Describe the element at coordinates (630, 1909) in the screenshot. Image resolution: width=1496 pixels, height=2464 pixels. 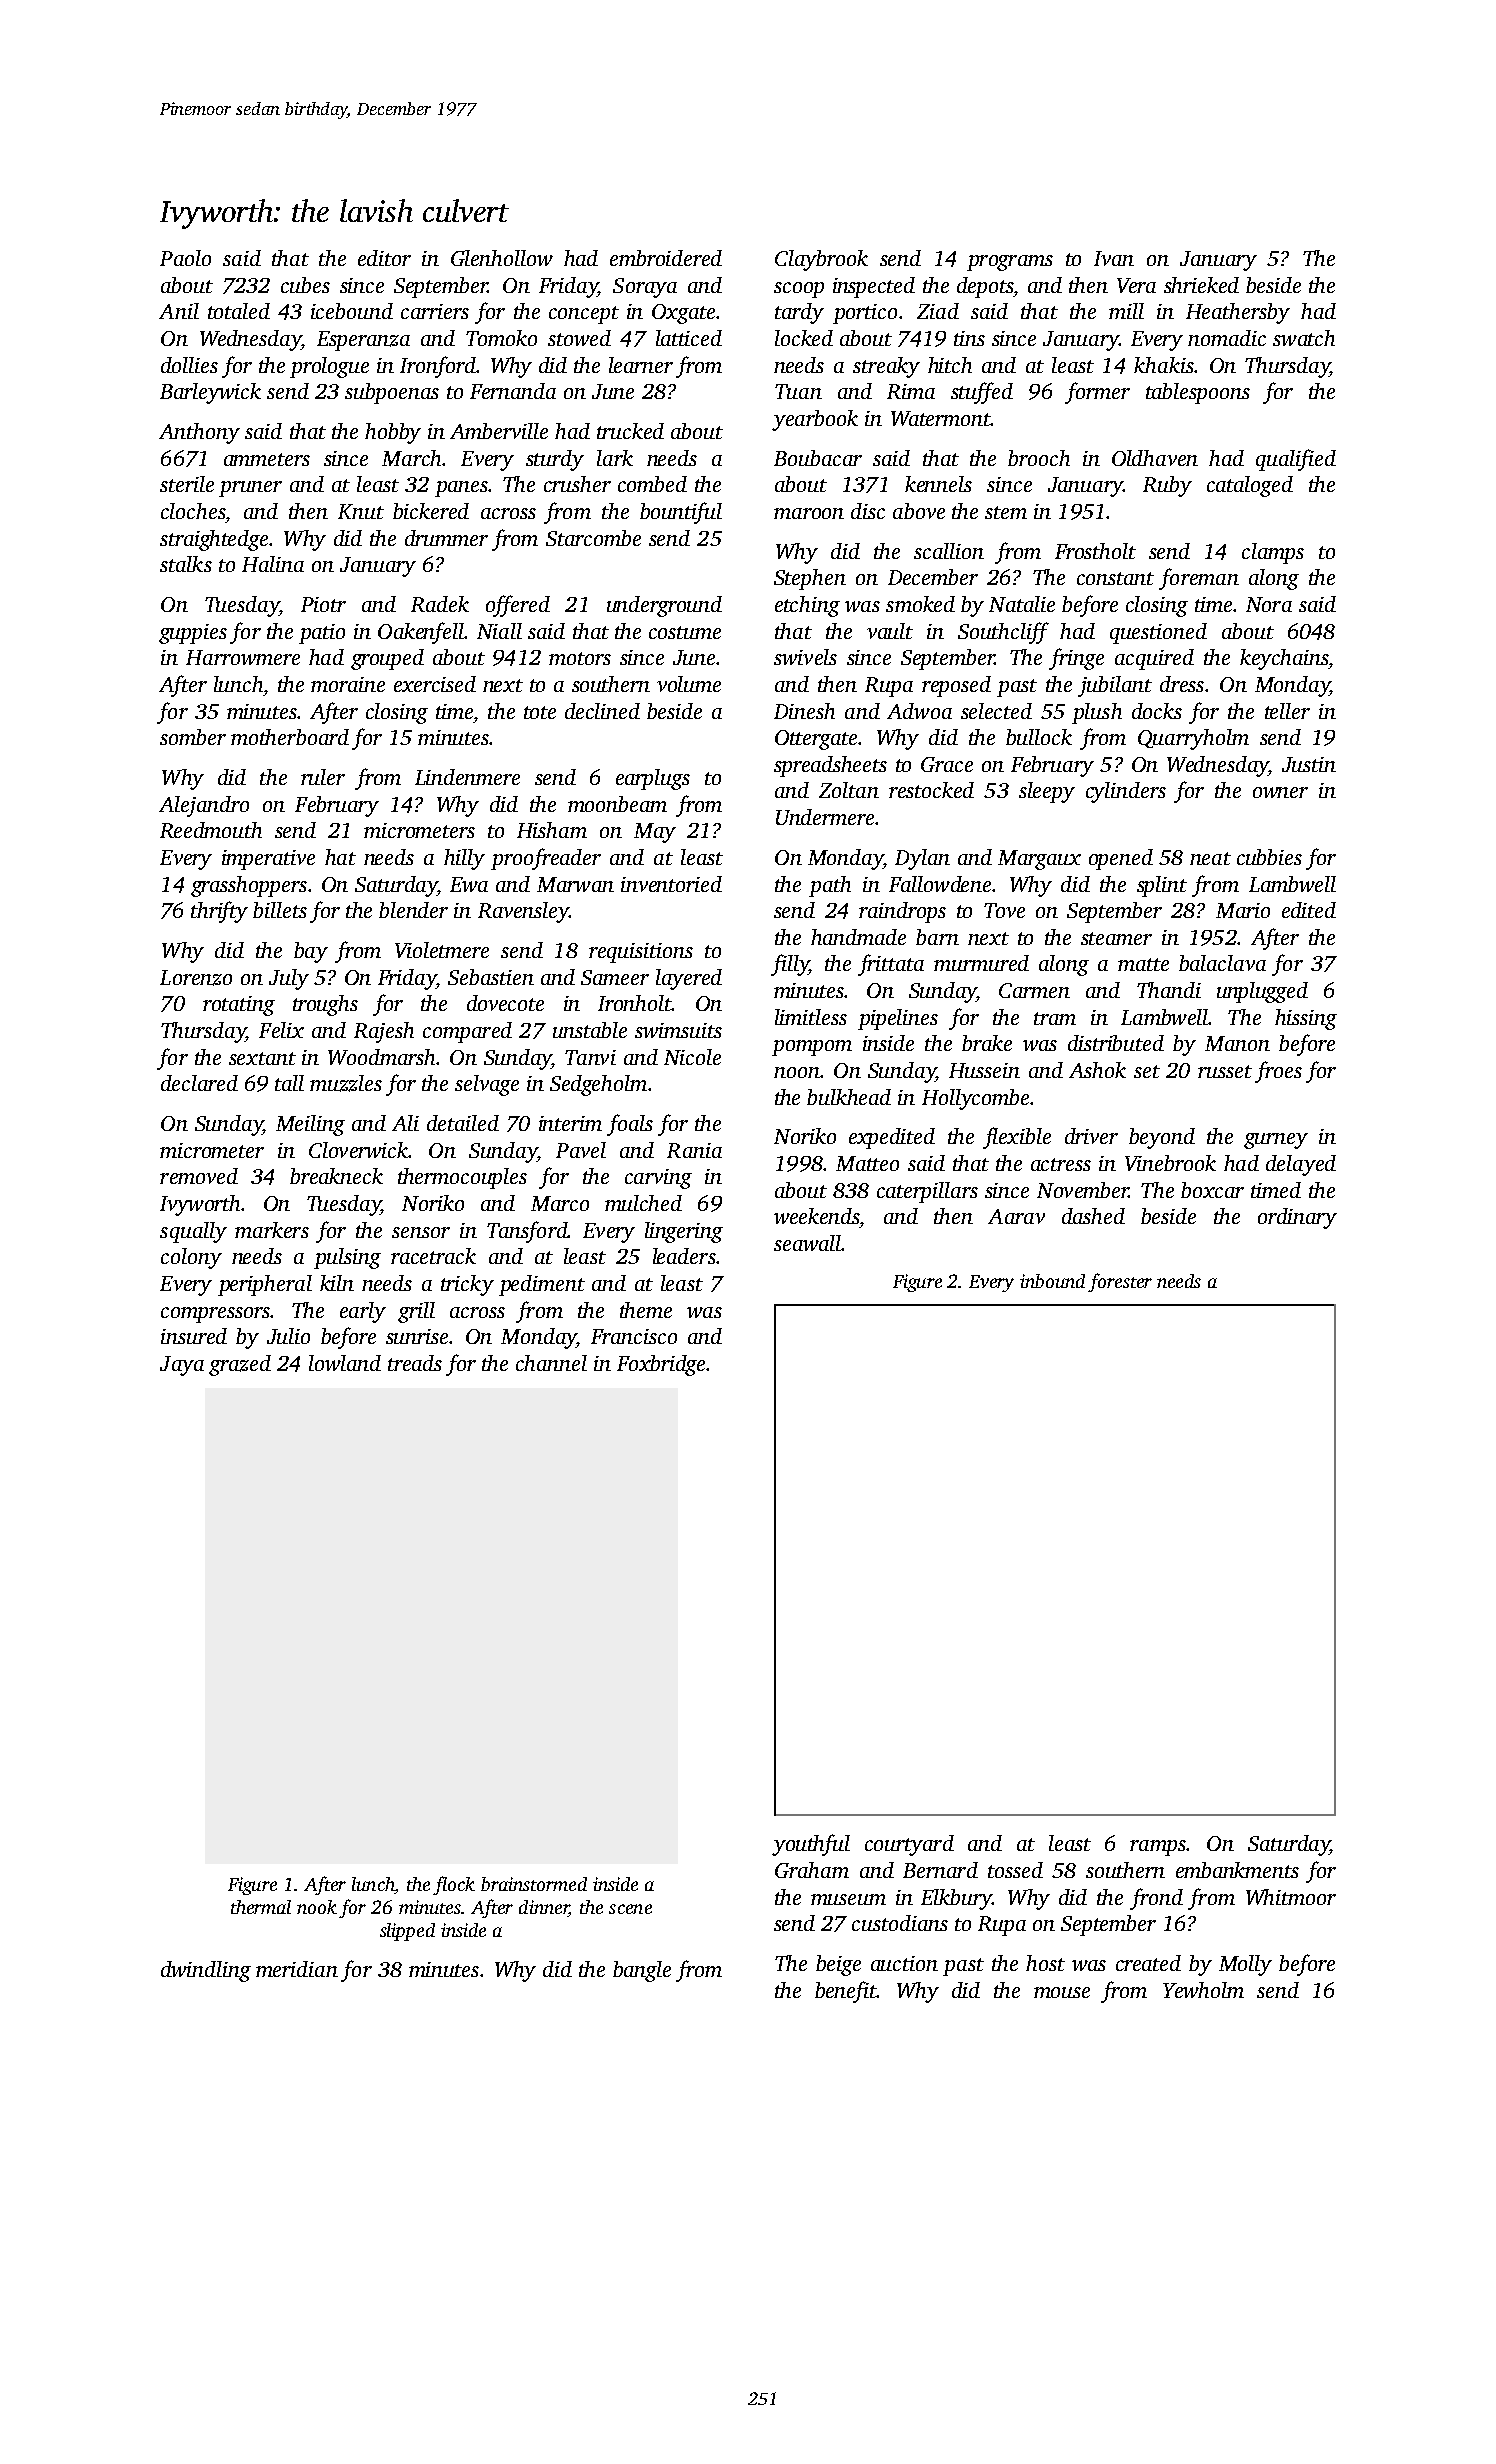
I see `scene` at that location.
